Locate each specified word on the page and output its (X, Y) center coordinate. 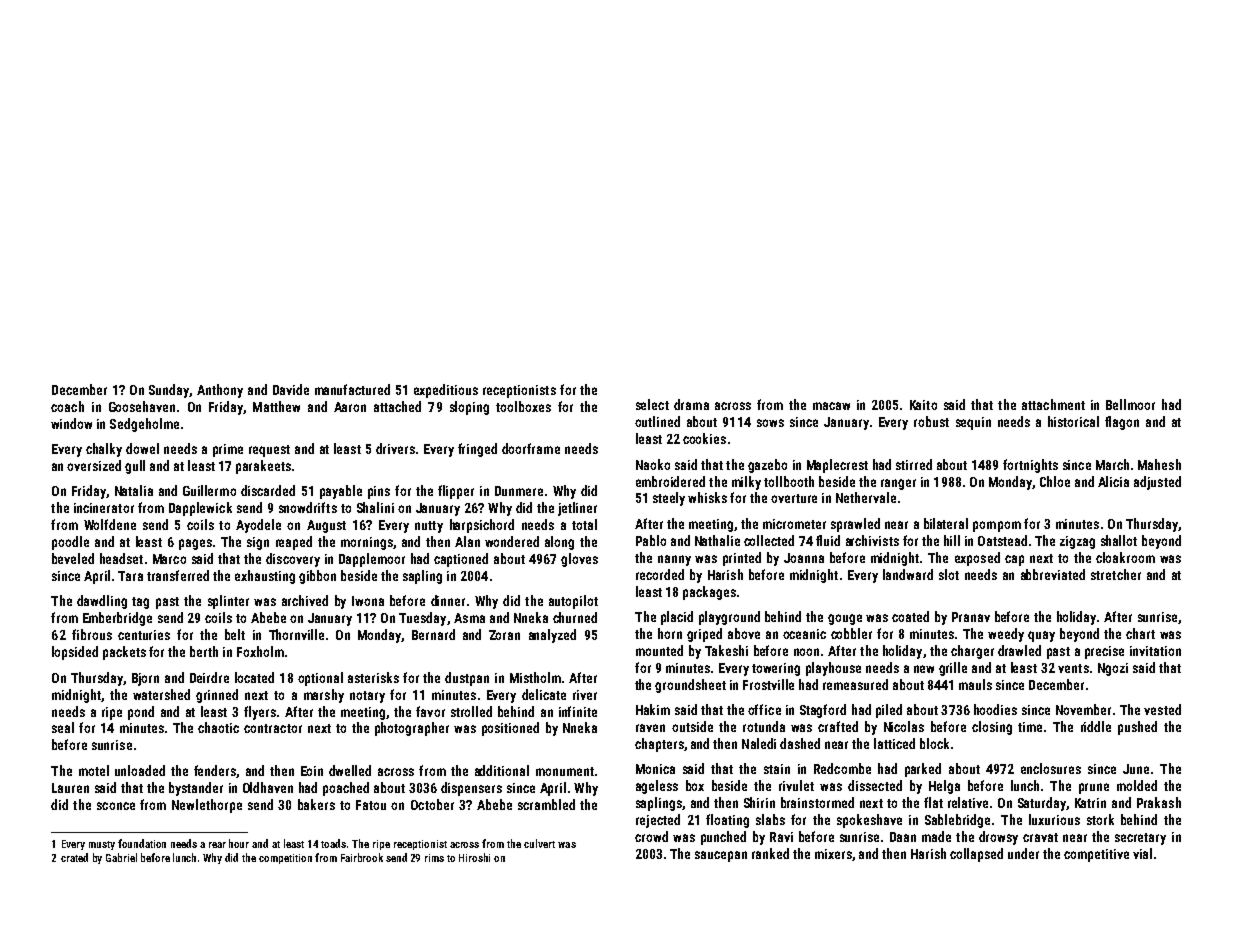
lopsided (75, 653)
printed (742, 559)
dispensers (471, 789)
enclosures (1051, 768)
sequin (973, 423)
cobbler (851, 633)
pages (195, 544)
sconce (116, 806)
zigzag (1077, 542)
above (744, 633)
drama (691, 404)
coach (67, 406)
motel (94, 770)
